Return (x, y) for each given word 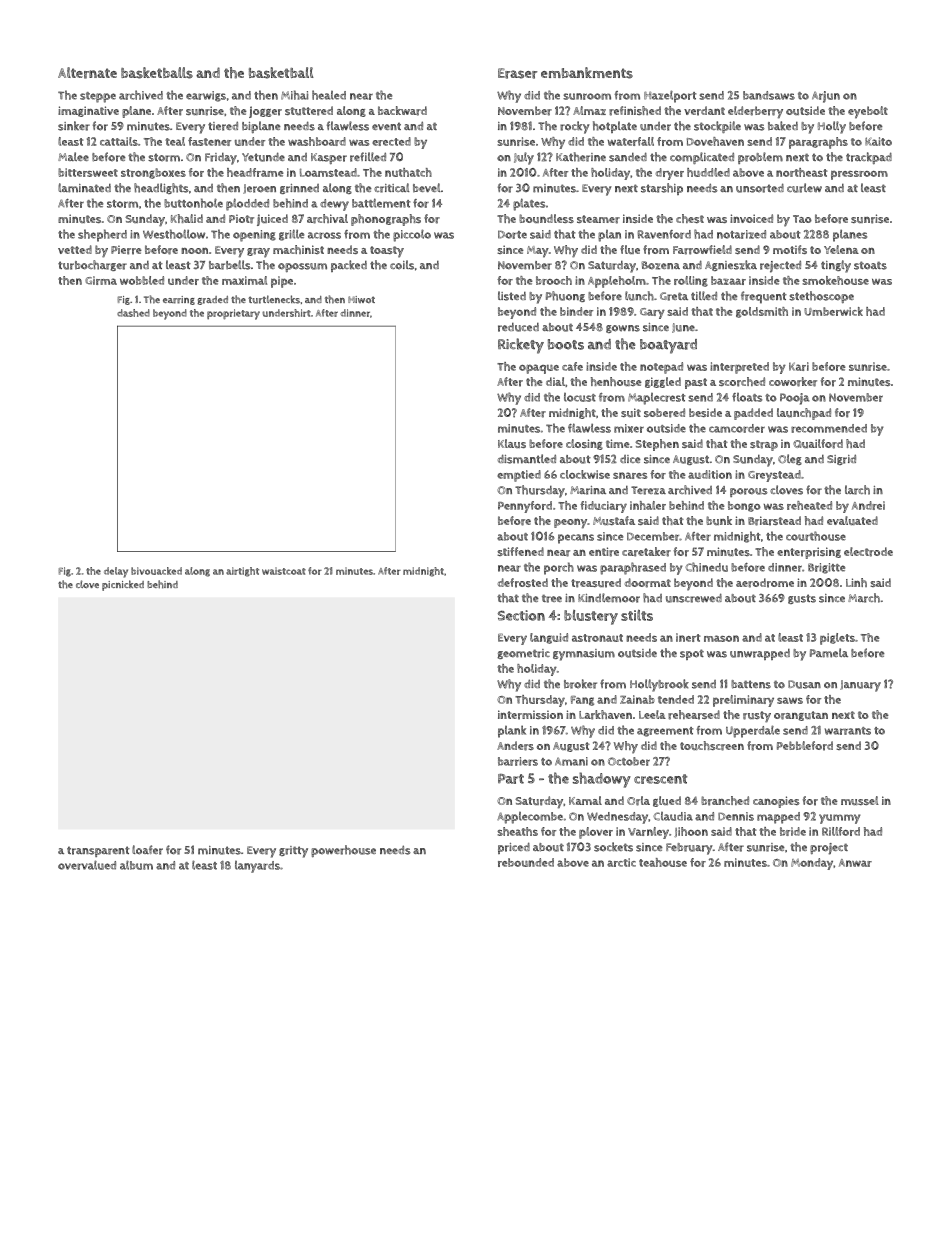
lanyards (257, 867)
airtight (242, 572)
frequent (764, 297)
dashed (133, 313)
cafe (572, 366)
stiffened (520, 551)
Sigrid (841, 459)
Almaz (589, 110)
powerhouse (343, 851)
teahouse (663, 862)
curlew (804, 188)
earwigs (206, 96)
